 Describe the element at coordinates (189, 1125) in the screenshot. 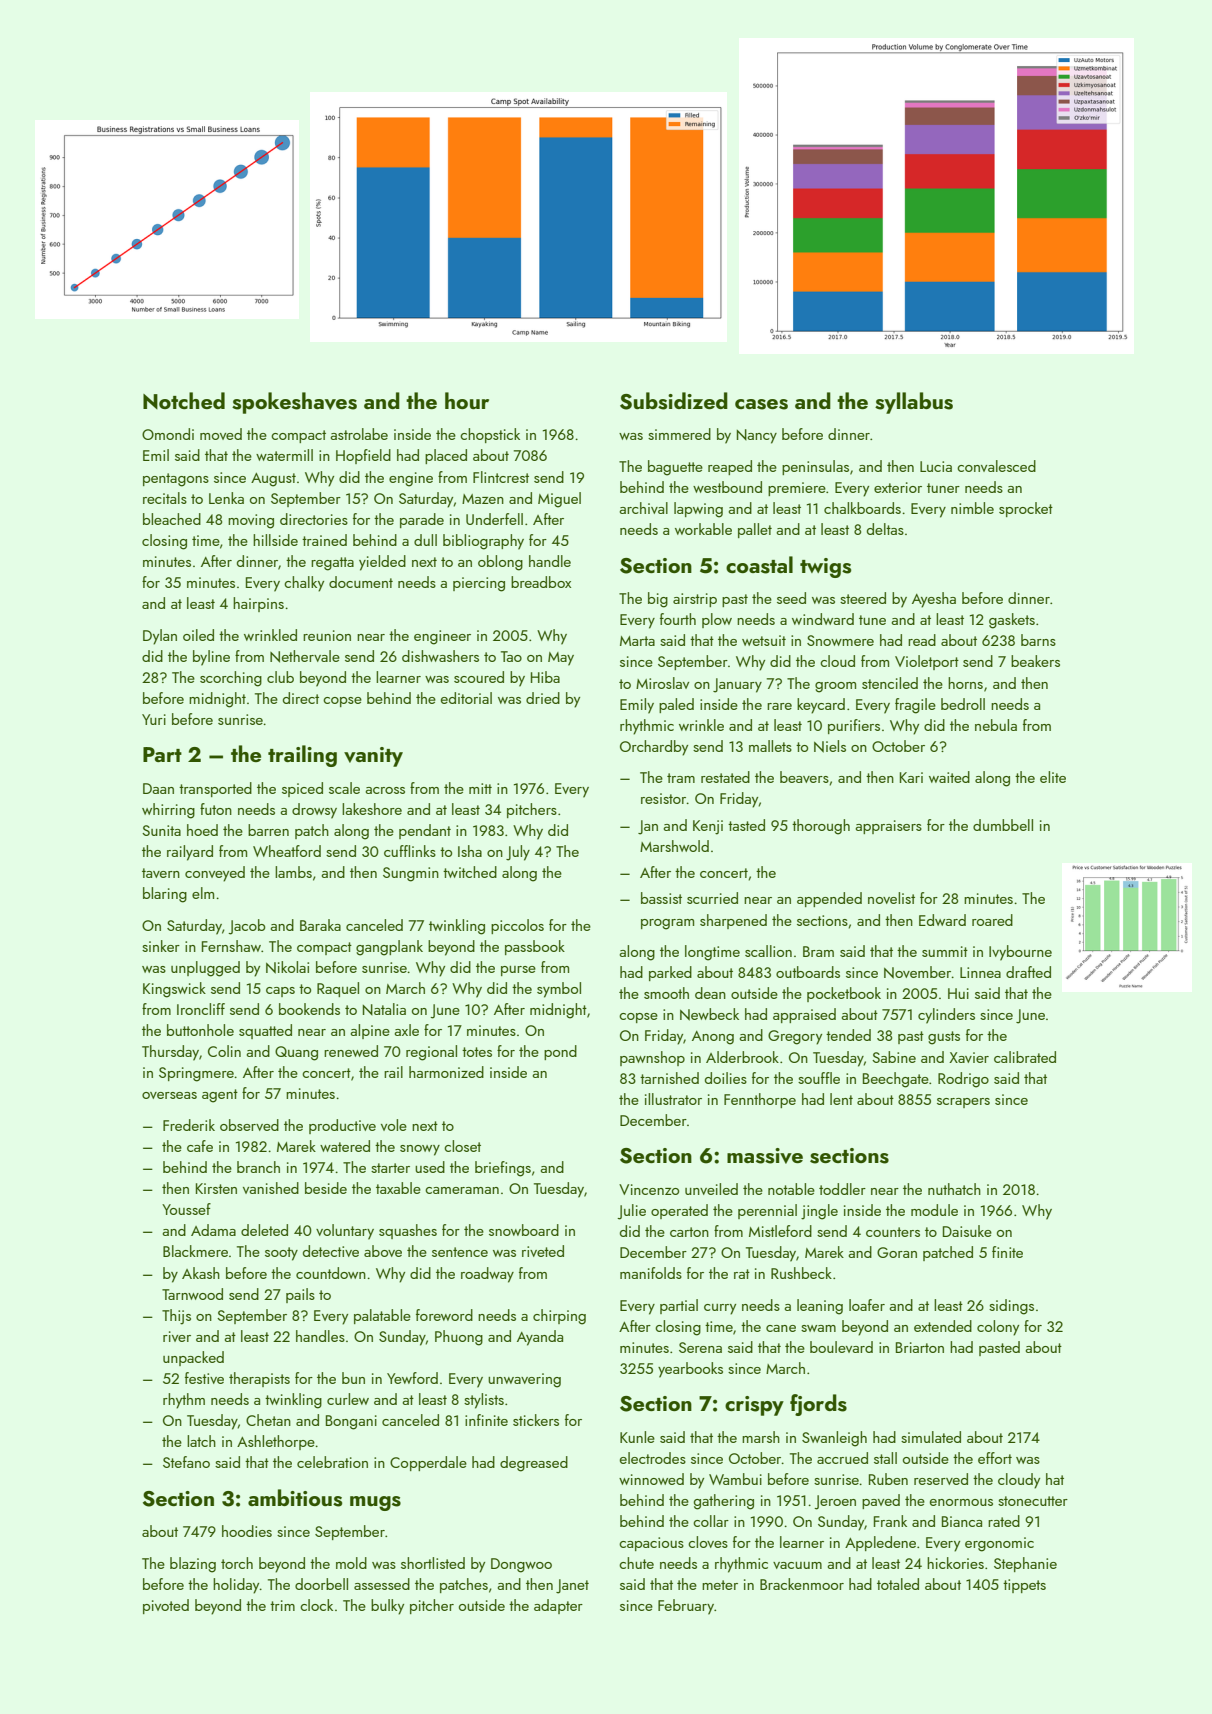

I see `Frederik` at that location.
